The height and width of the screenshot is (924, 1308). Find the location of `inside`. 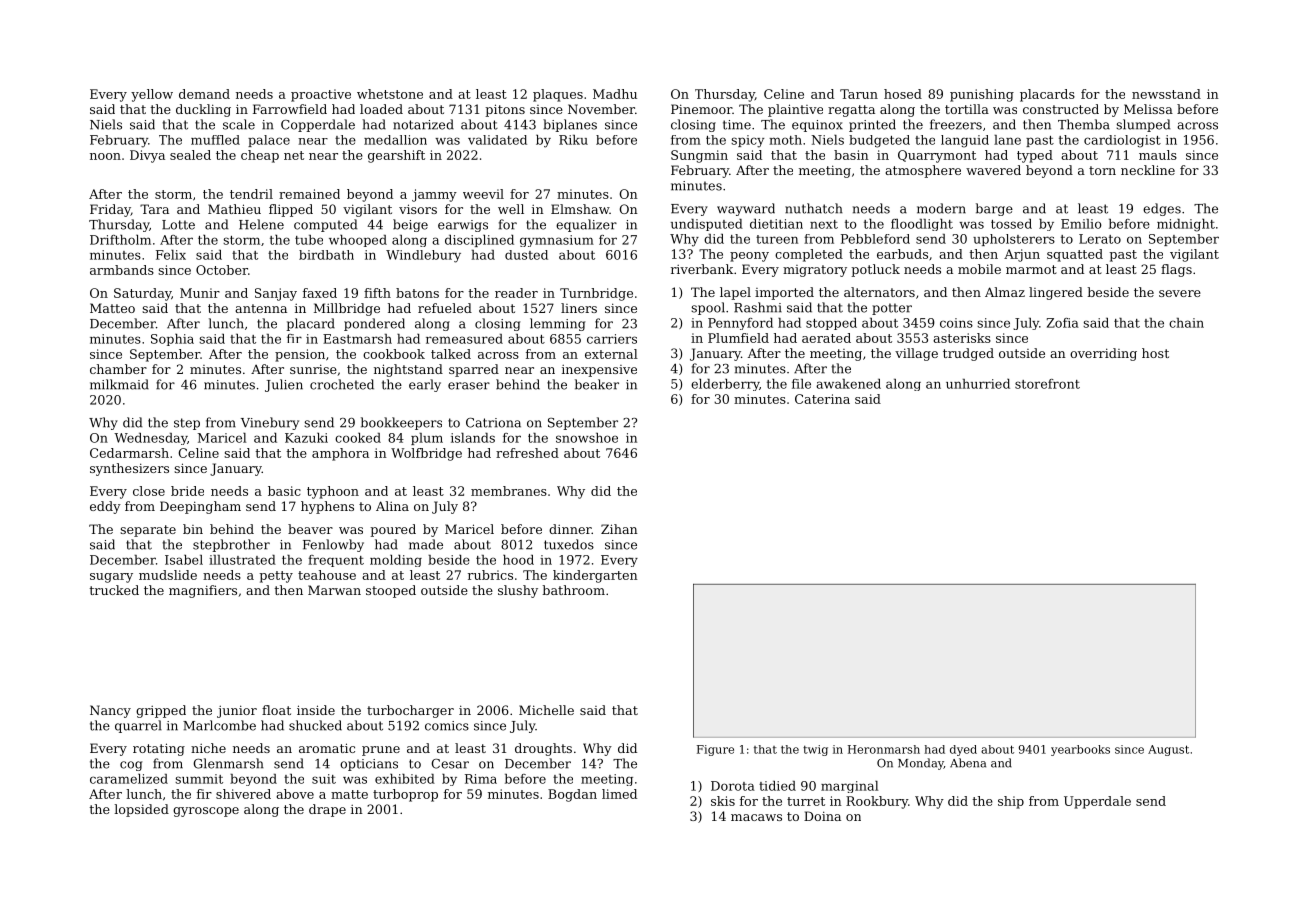

inside is located at coordinates (316, 710).
